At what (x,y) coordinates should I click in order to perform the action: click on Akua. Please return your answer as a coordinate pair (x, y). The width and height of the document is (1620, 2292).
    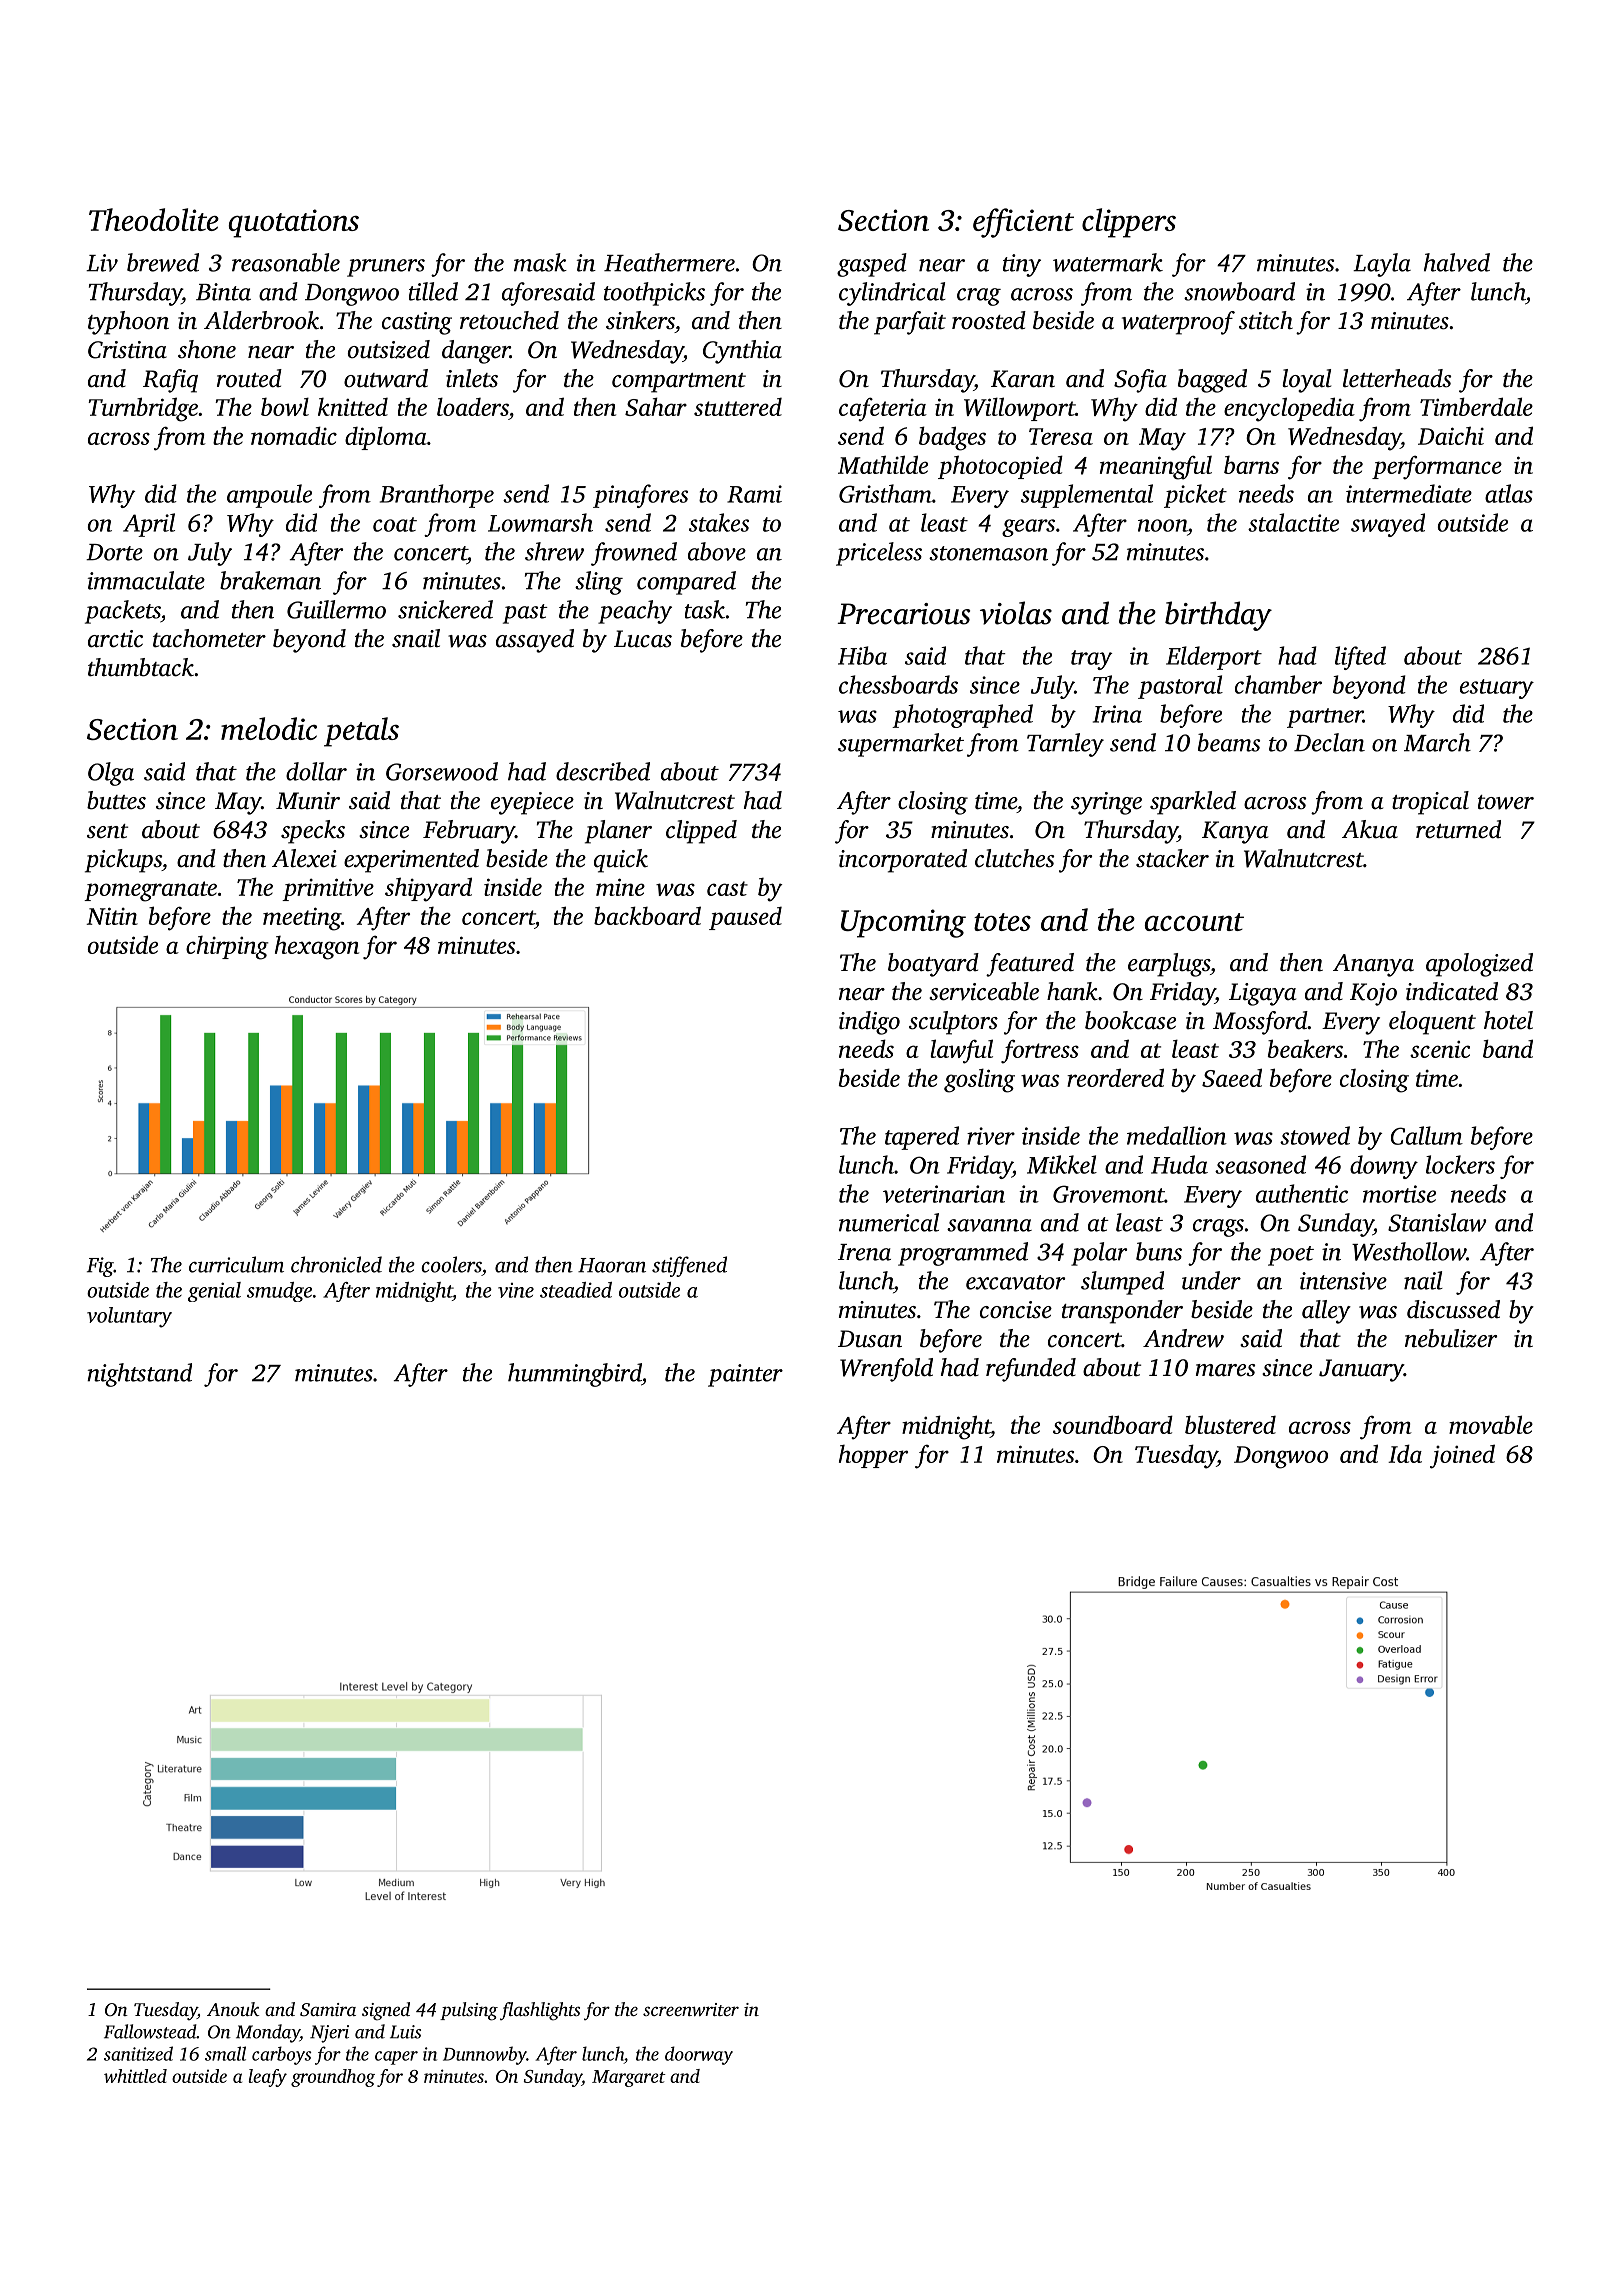
    Looking at the image, I should click on (1370, 829).
